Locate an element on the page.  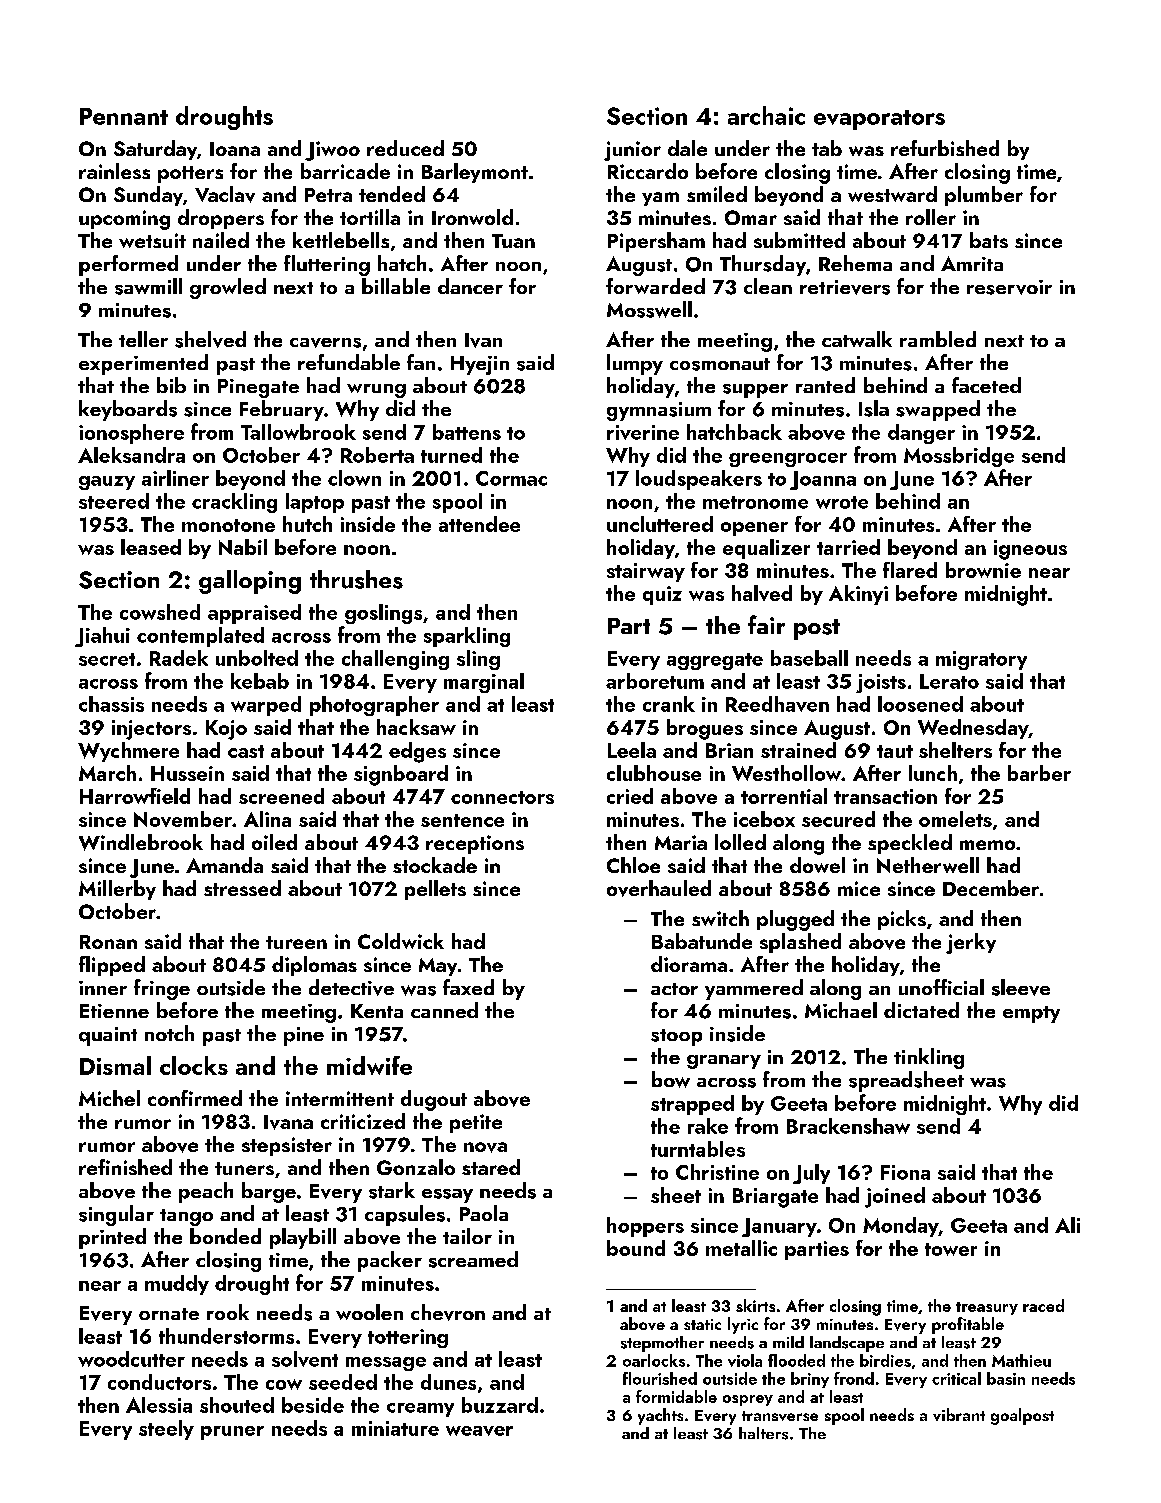
stairway is located at coordinates (646, 572).
